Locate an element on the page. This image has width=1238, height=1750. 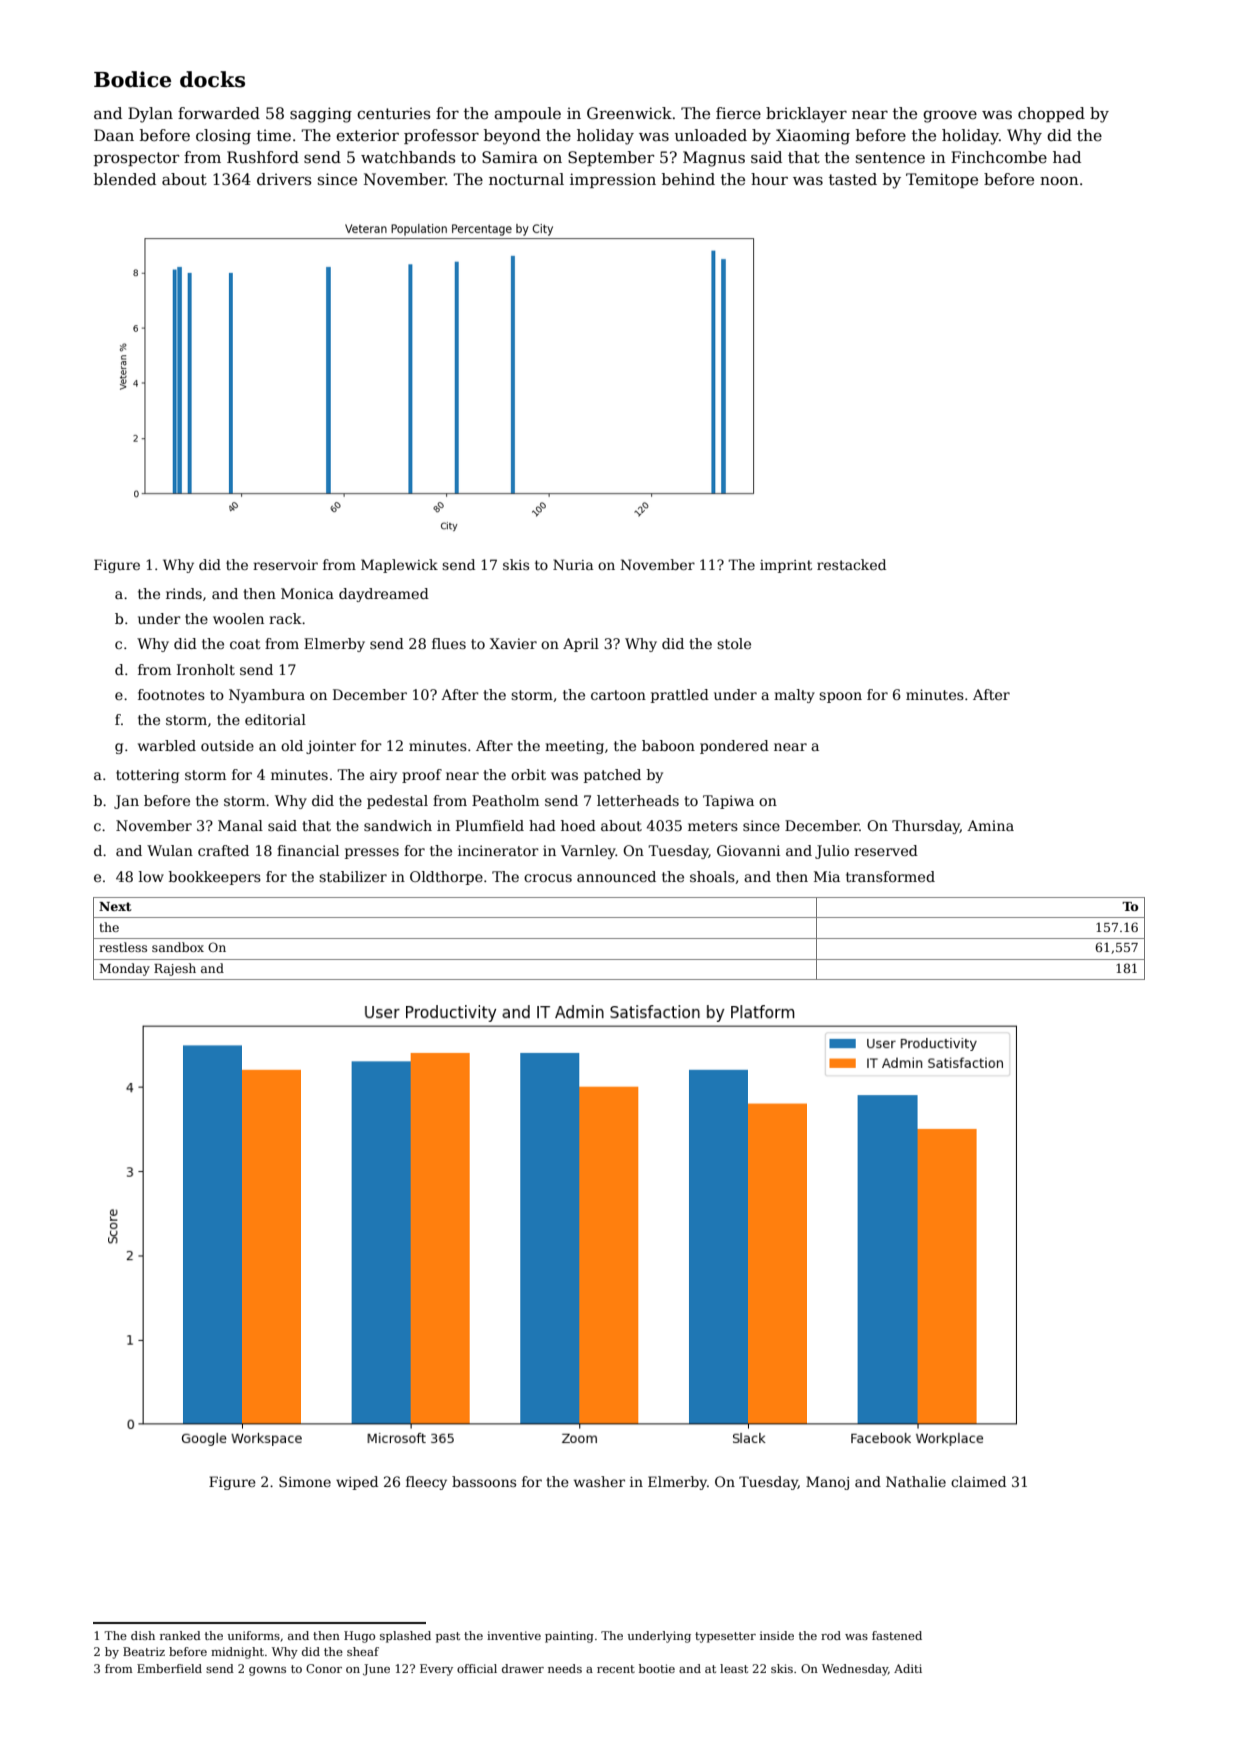
crocus is located at coordinates (548, 878).
